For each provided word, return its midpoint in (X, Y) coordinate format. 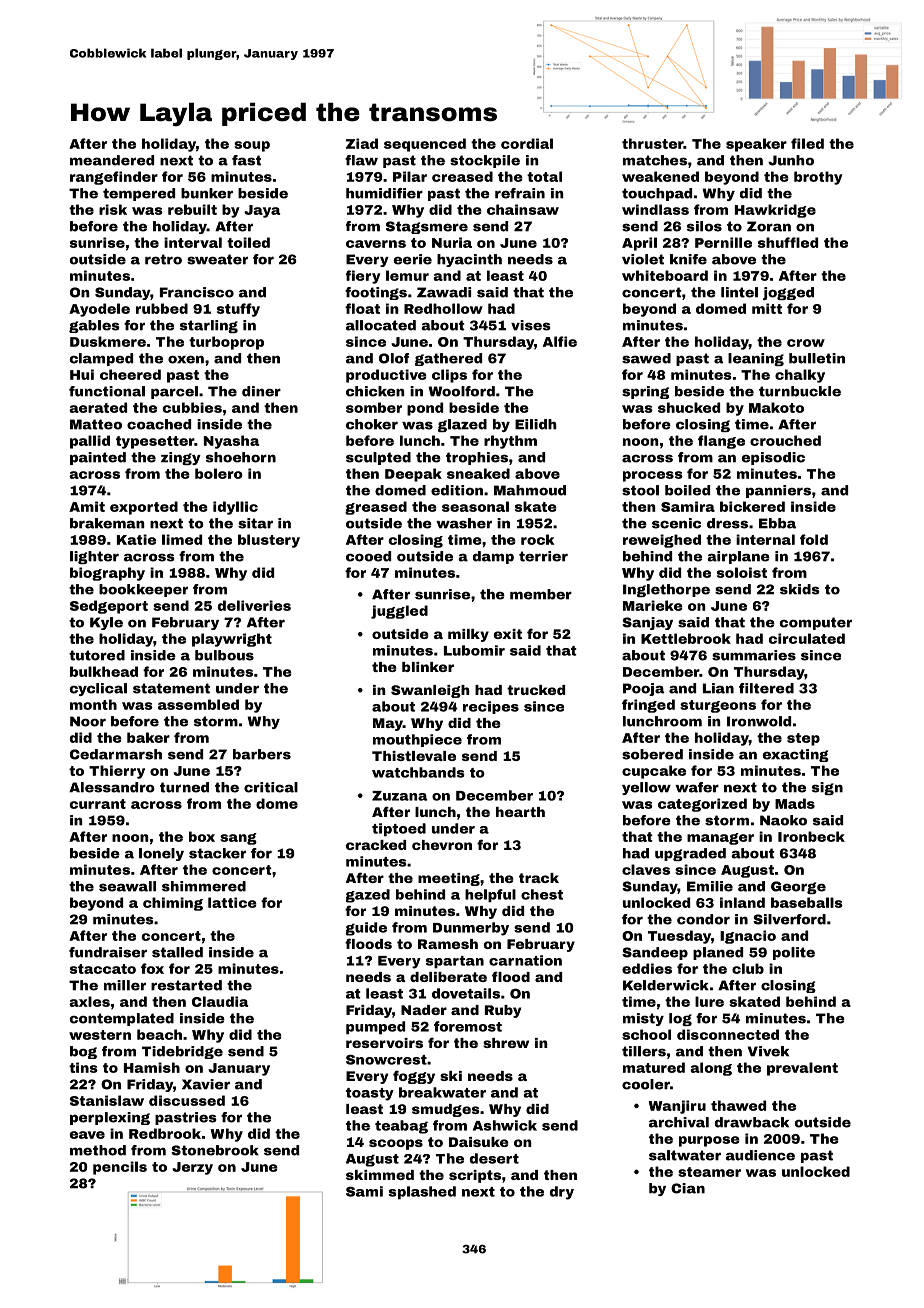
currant (98, 804)
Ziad (362, 143)
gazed (368, 896)
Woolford (462, 391)
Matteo (96, 424)
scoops (396, 1144)
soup (252, 146)
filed (807, 143)
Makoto (776, 407)
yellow (646, 788)
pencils (120, 1168)
